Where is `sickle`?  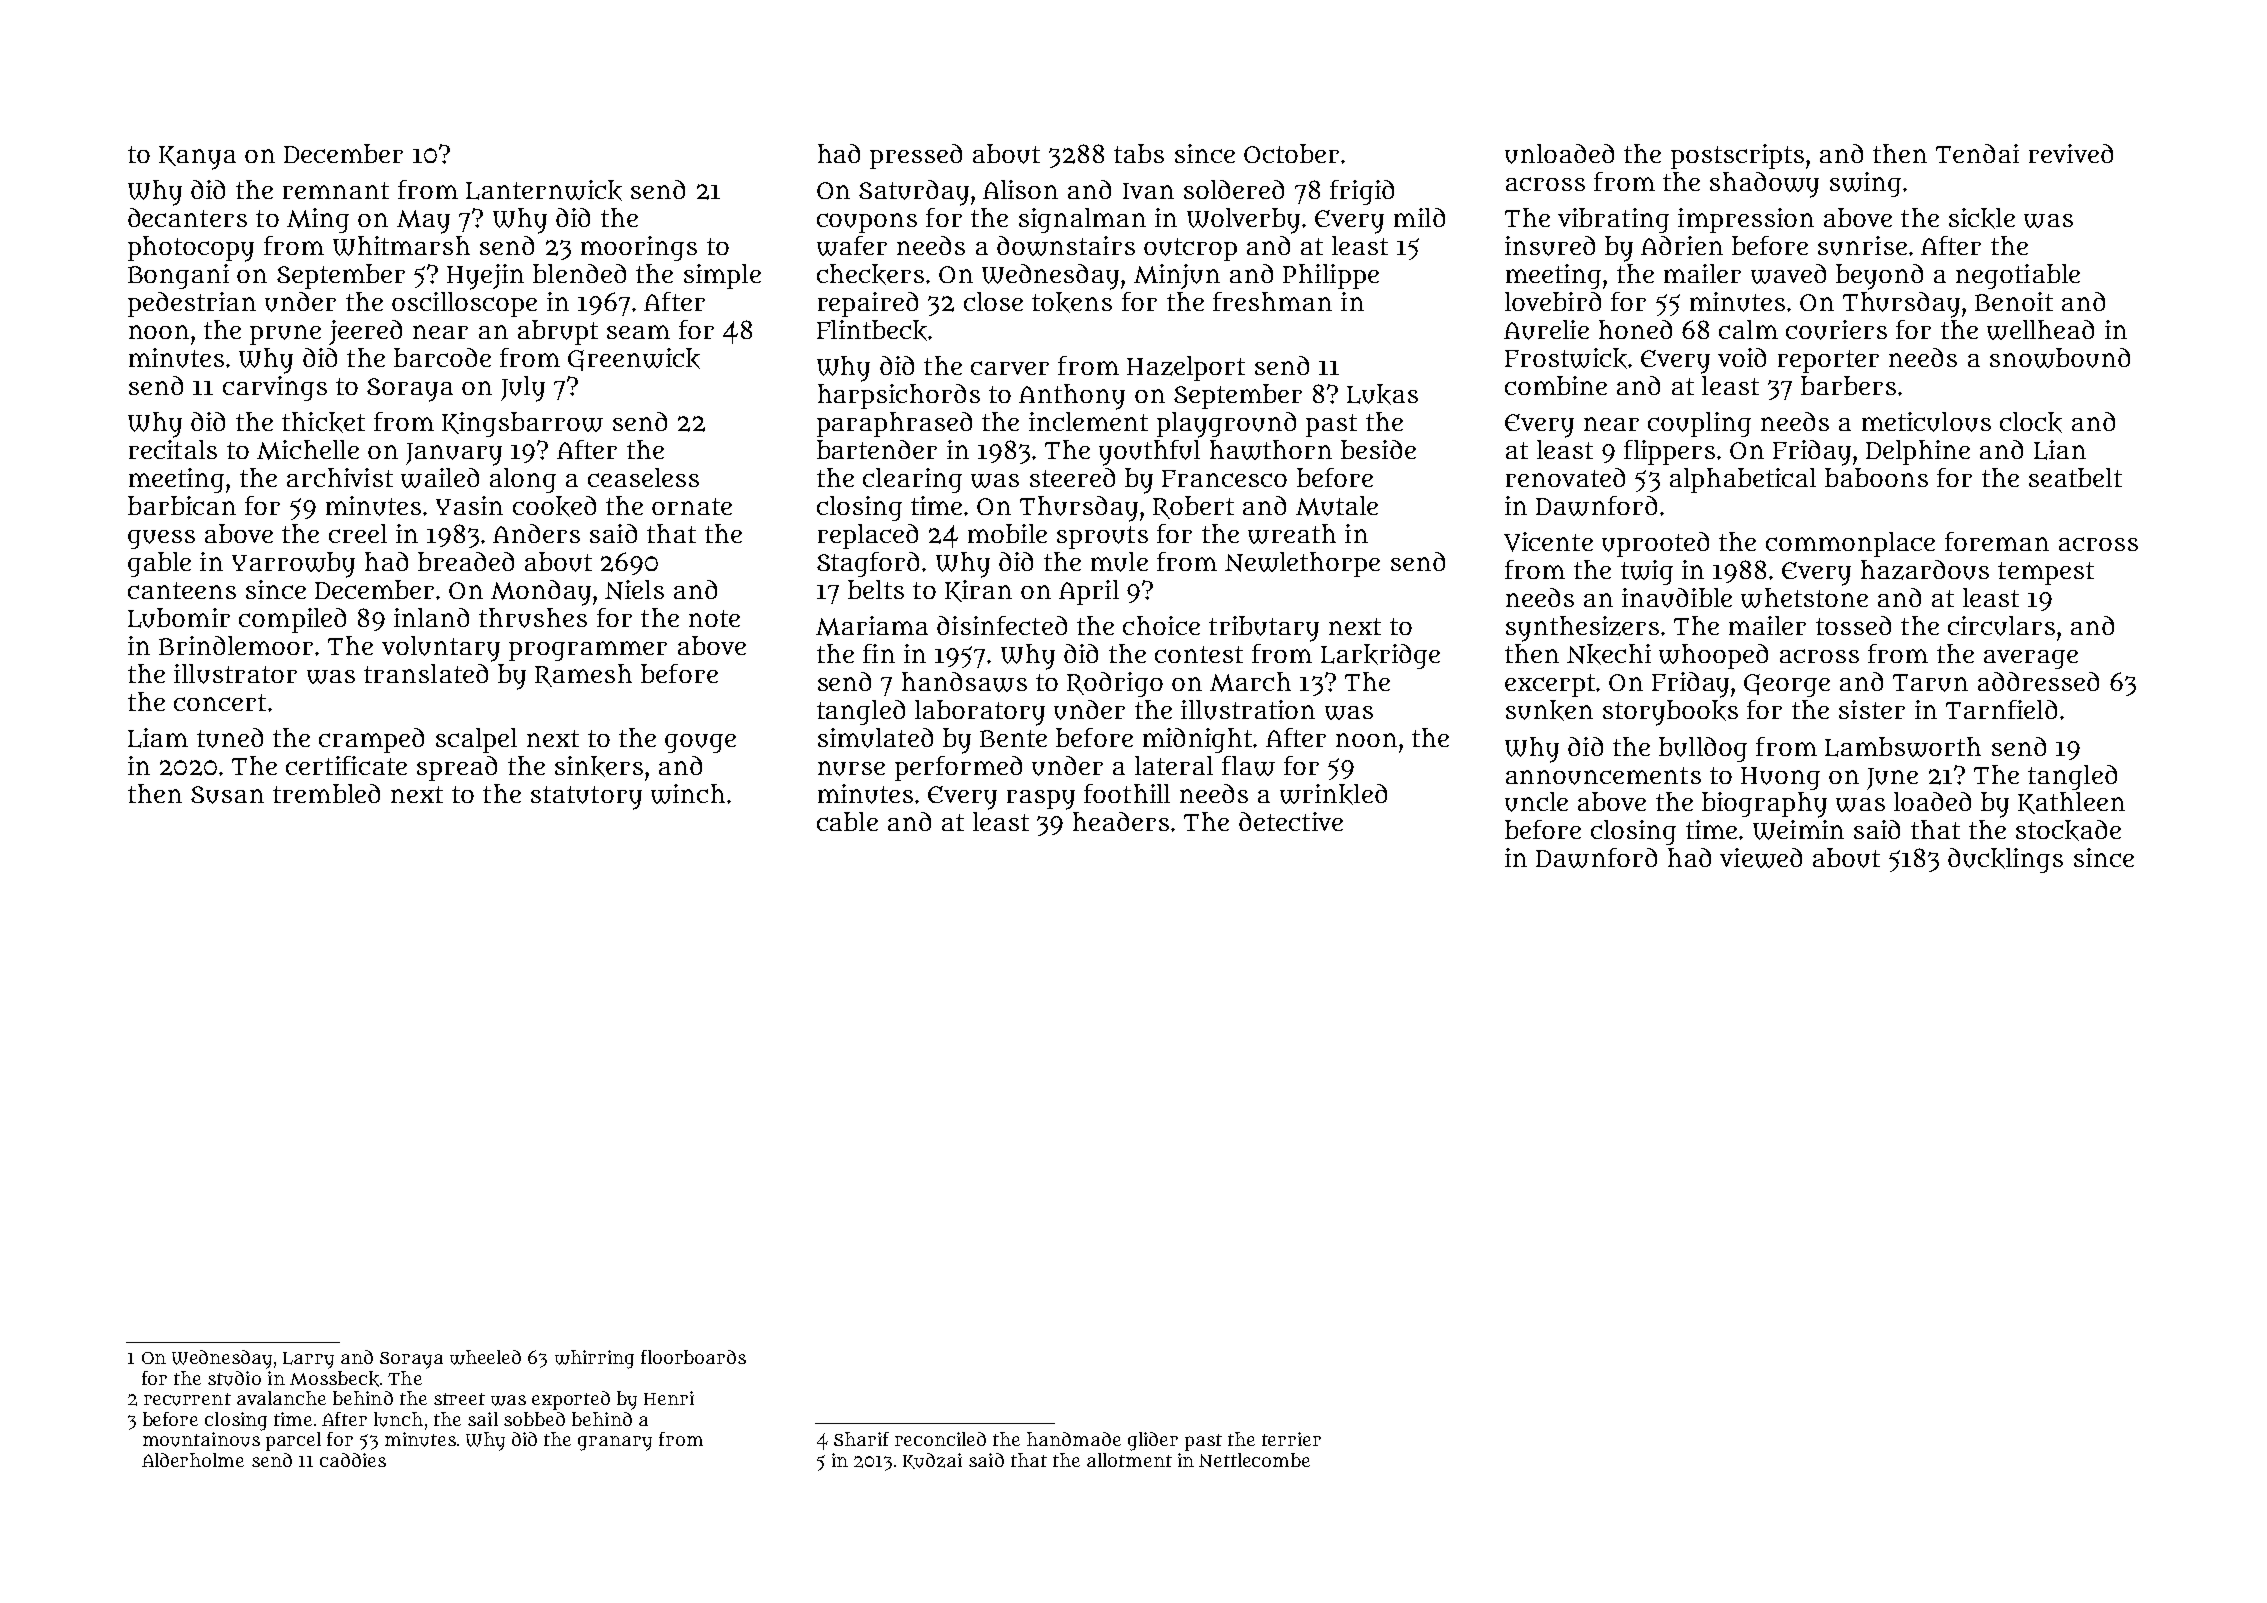 sickle is located at coordinates (1982, 218).
